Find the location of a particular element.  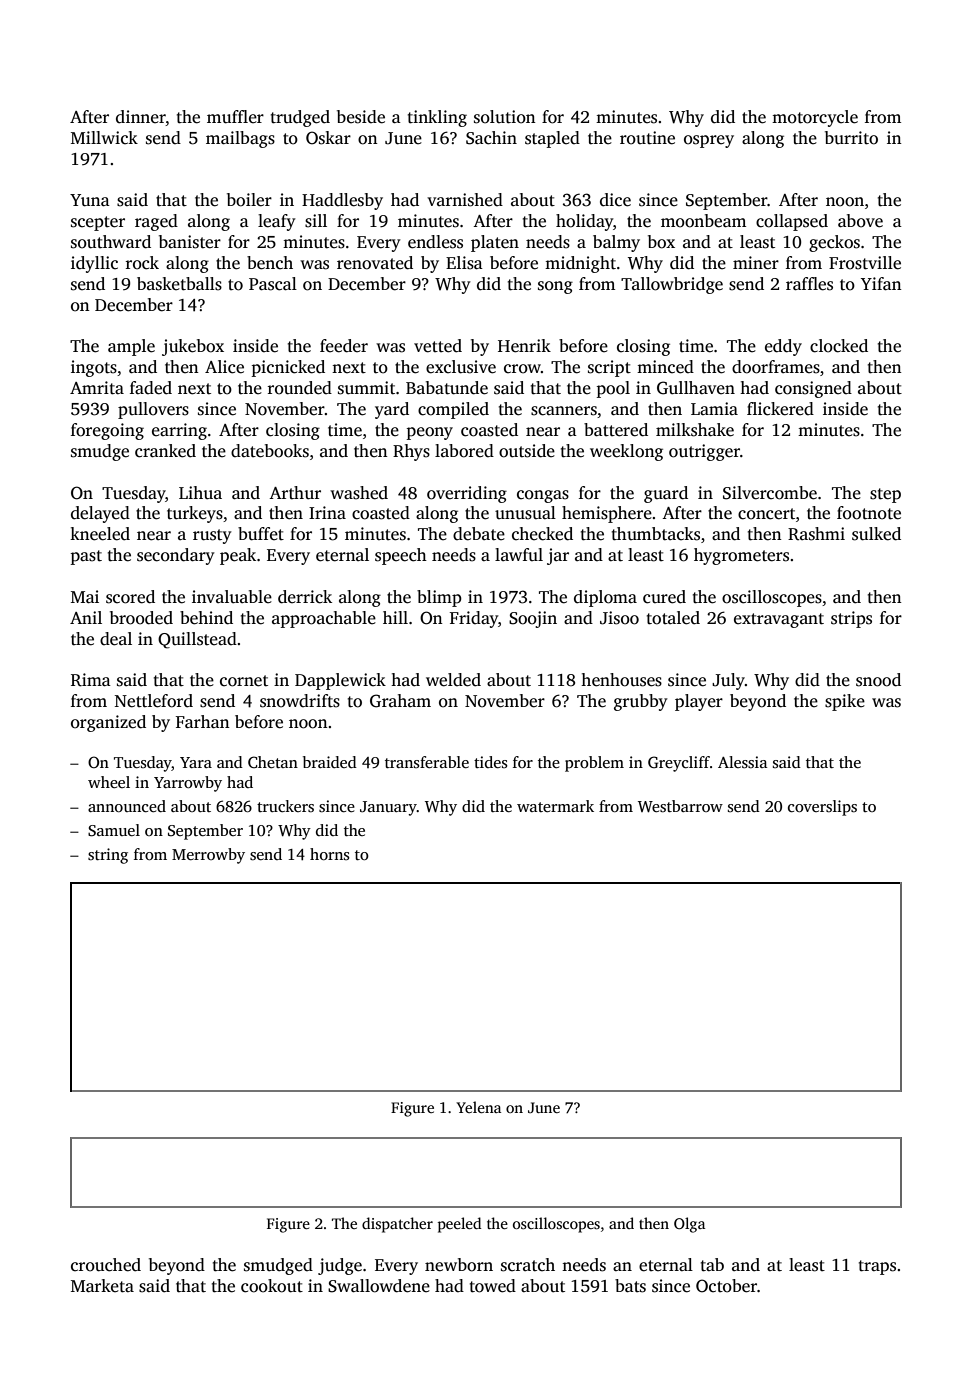

idyllic is located at coordinates (94, 264).
